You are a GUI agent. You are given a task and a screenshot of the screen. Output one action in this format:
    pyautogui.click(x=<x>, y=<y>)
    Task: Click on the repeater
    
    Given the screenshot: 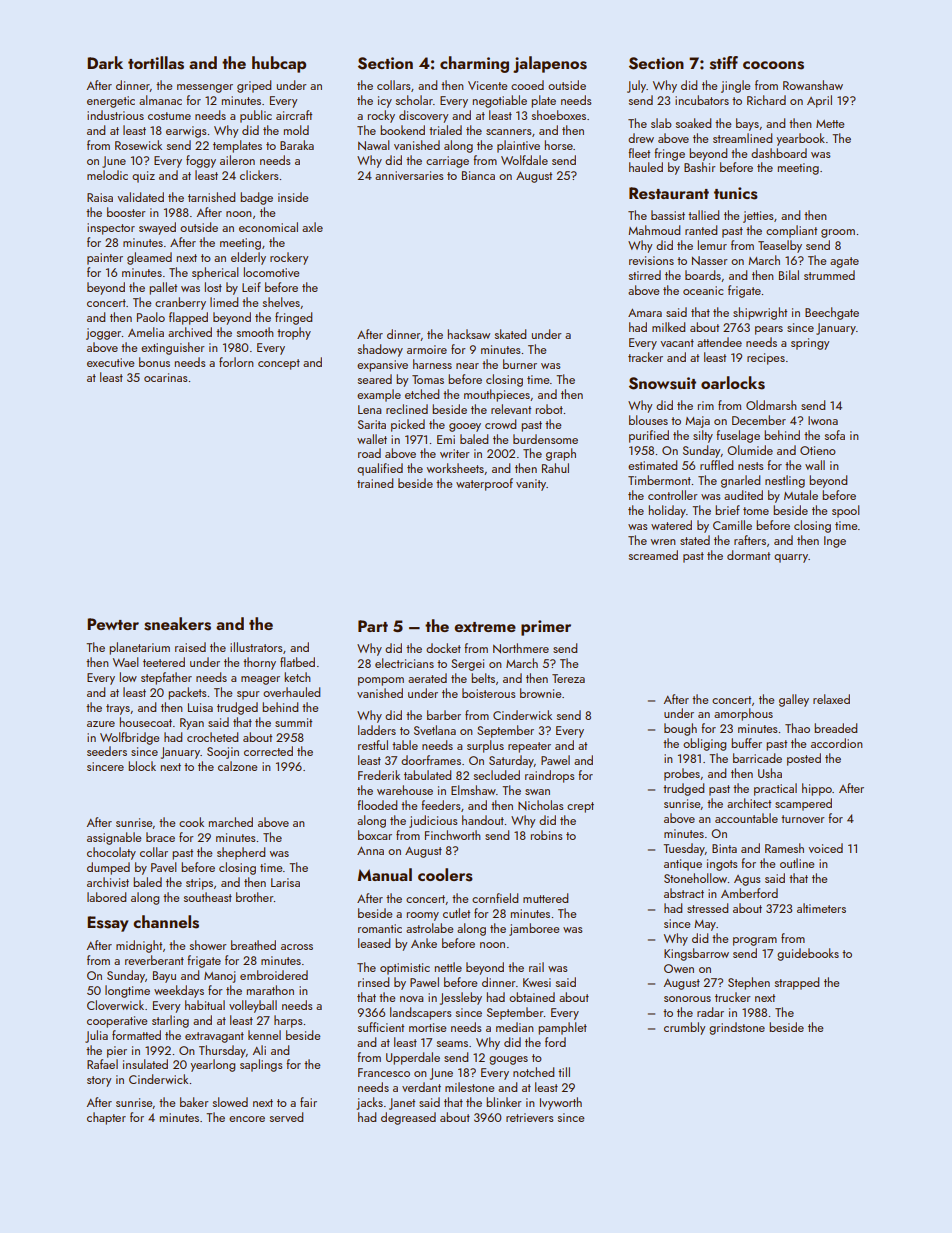 What is the action you would take?
    pyautogui.click(x=529, y=747)
